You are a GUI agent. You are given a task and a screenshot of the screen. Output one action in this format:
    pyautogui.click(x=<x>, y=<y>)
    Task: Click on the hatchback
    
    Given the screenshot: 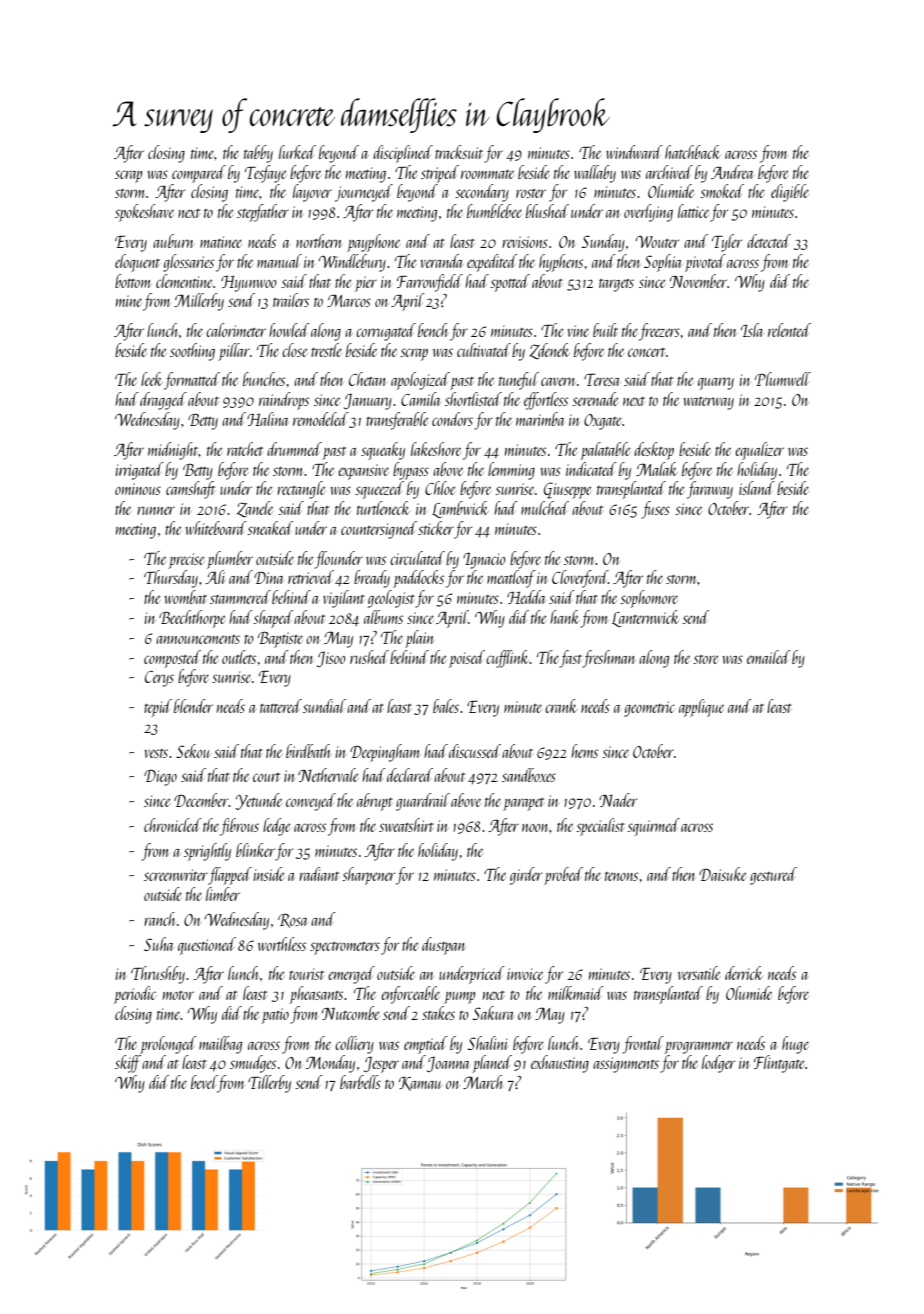 What is the action you would take?
    pyautogui.click(x=693, y=152)
